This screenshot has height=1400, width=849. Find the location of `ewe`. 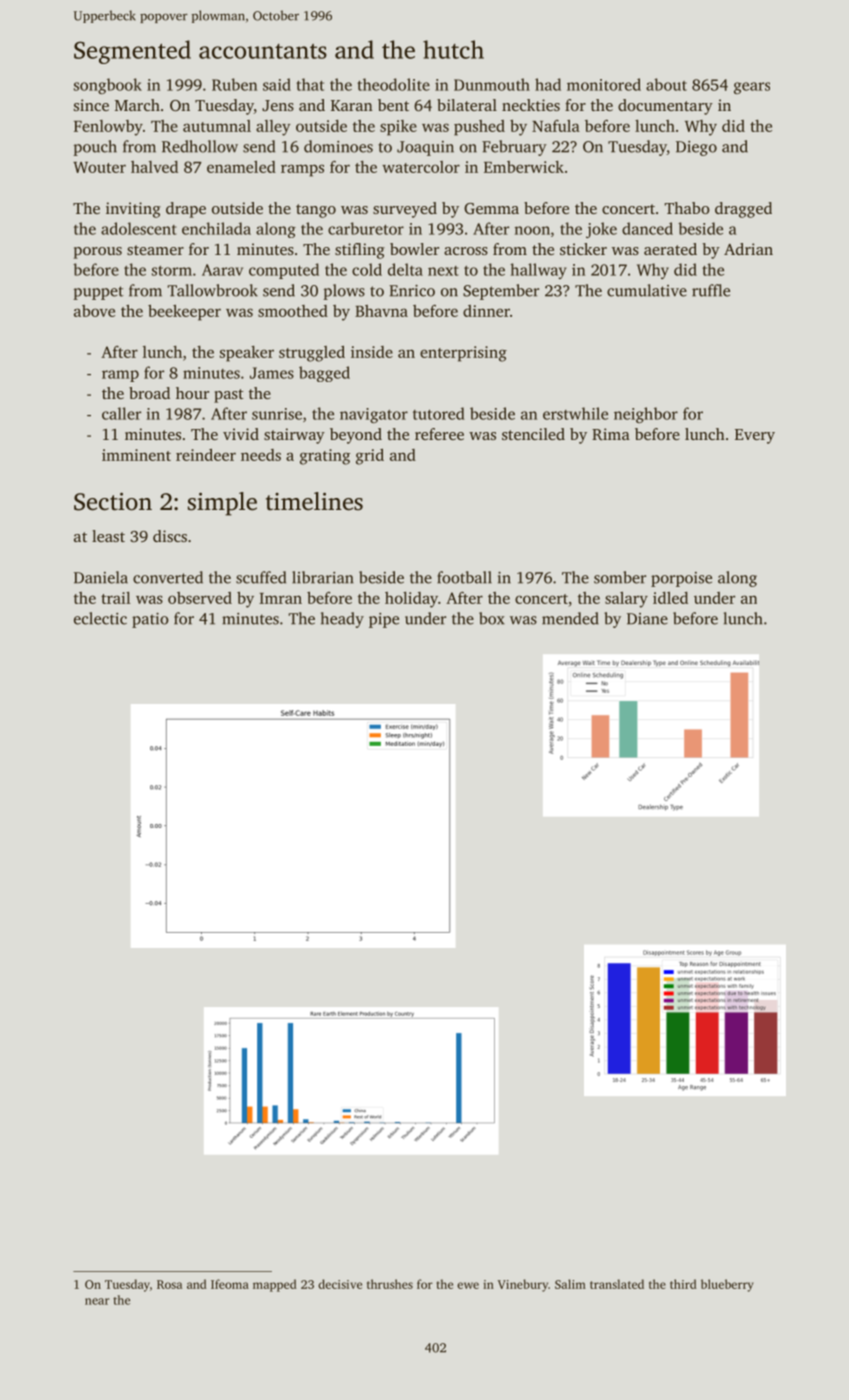

ewe is located at coordinates (468, 1285).
